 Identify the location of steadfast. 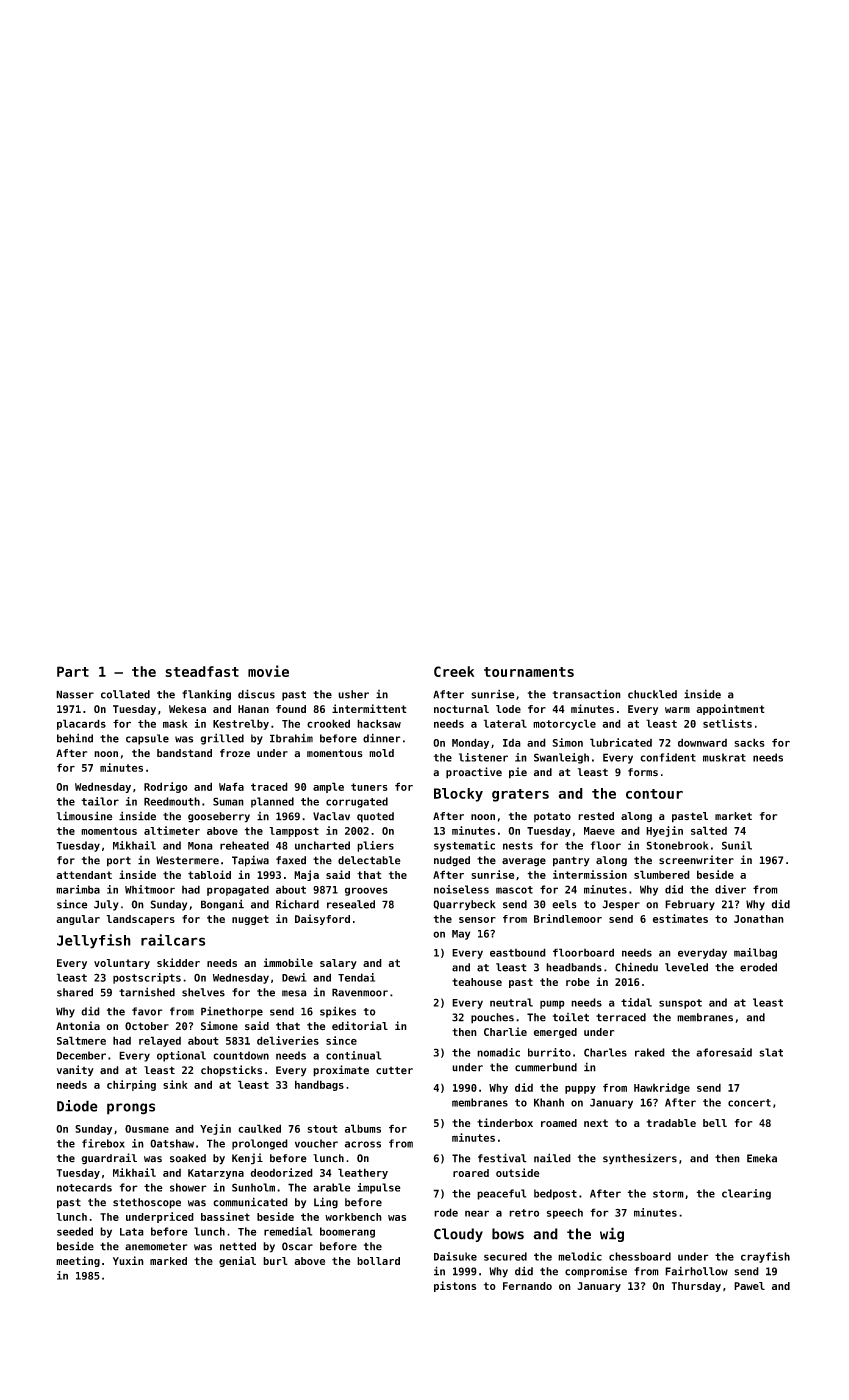
(202, 671).
